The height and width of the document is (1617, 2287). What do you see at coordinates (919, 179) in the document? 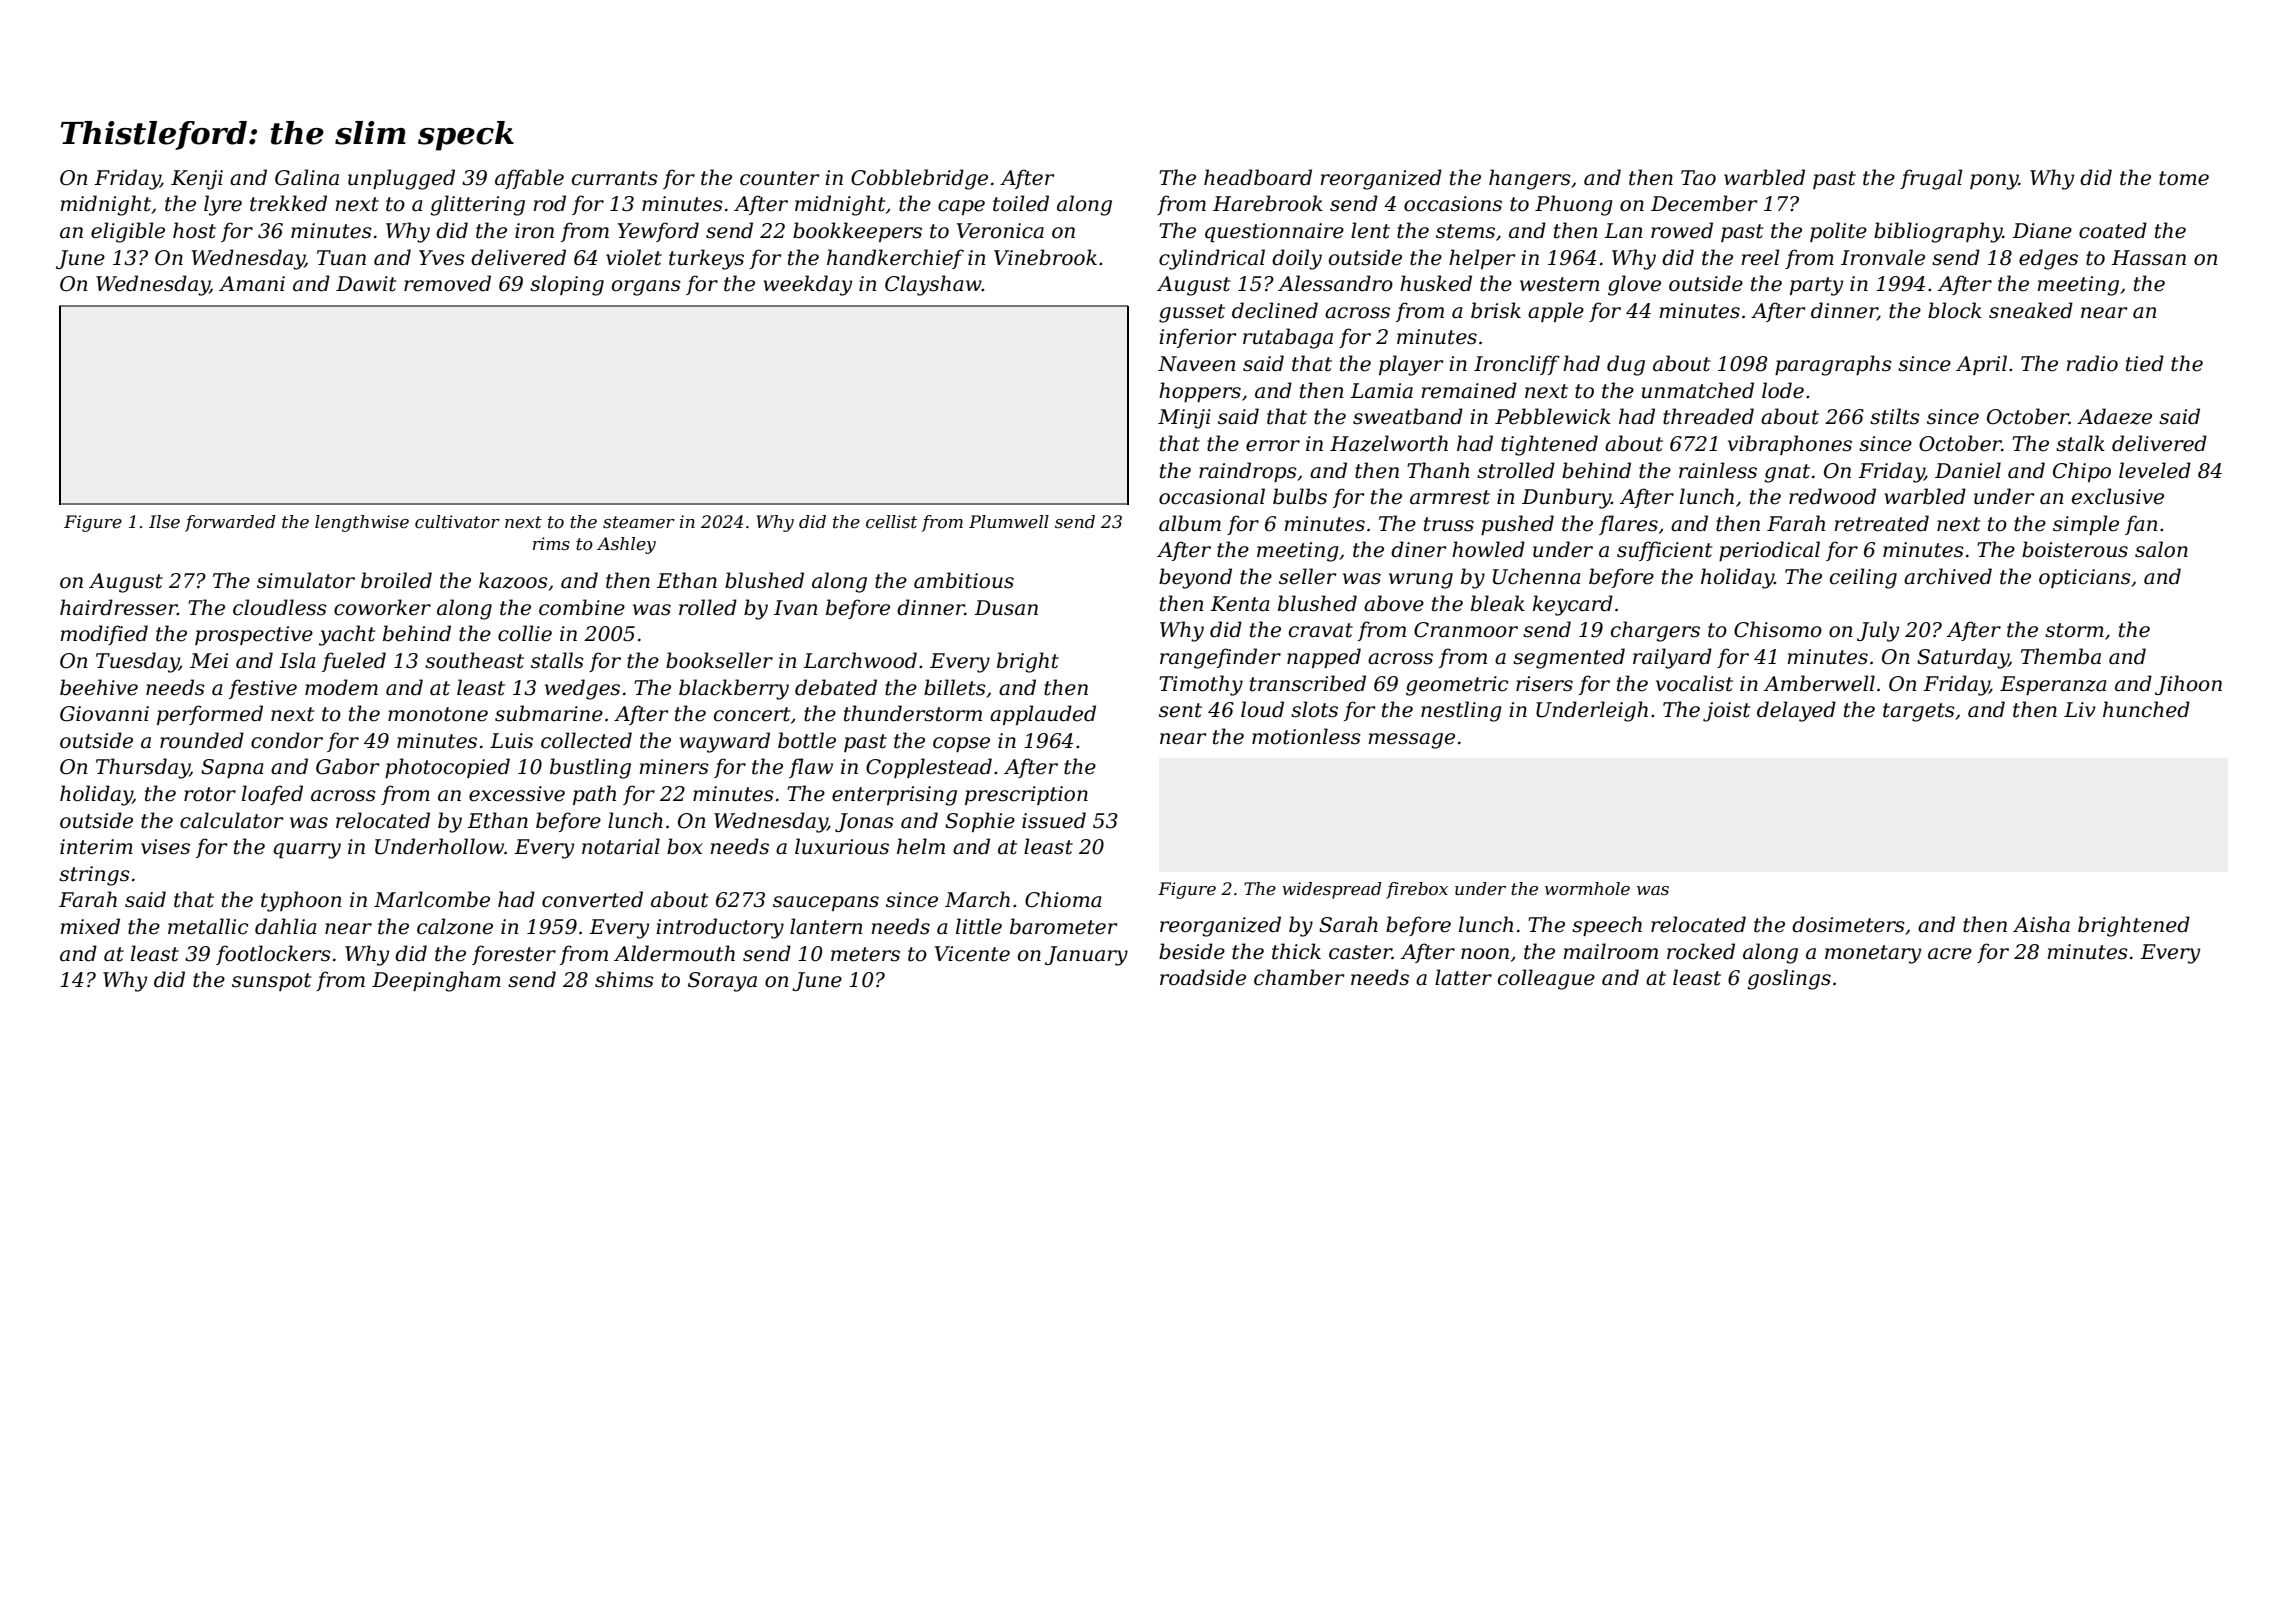
I see `Cobblebridge` at bounding box center [919, 179].
